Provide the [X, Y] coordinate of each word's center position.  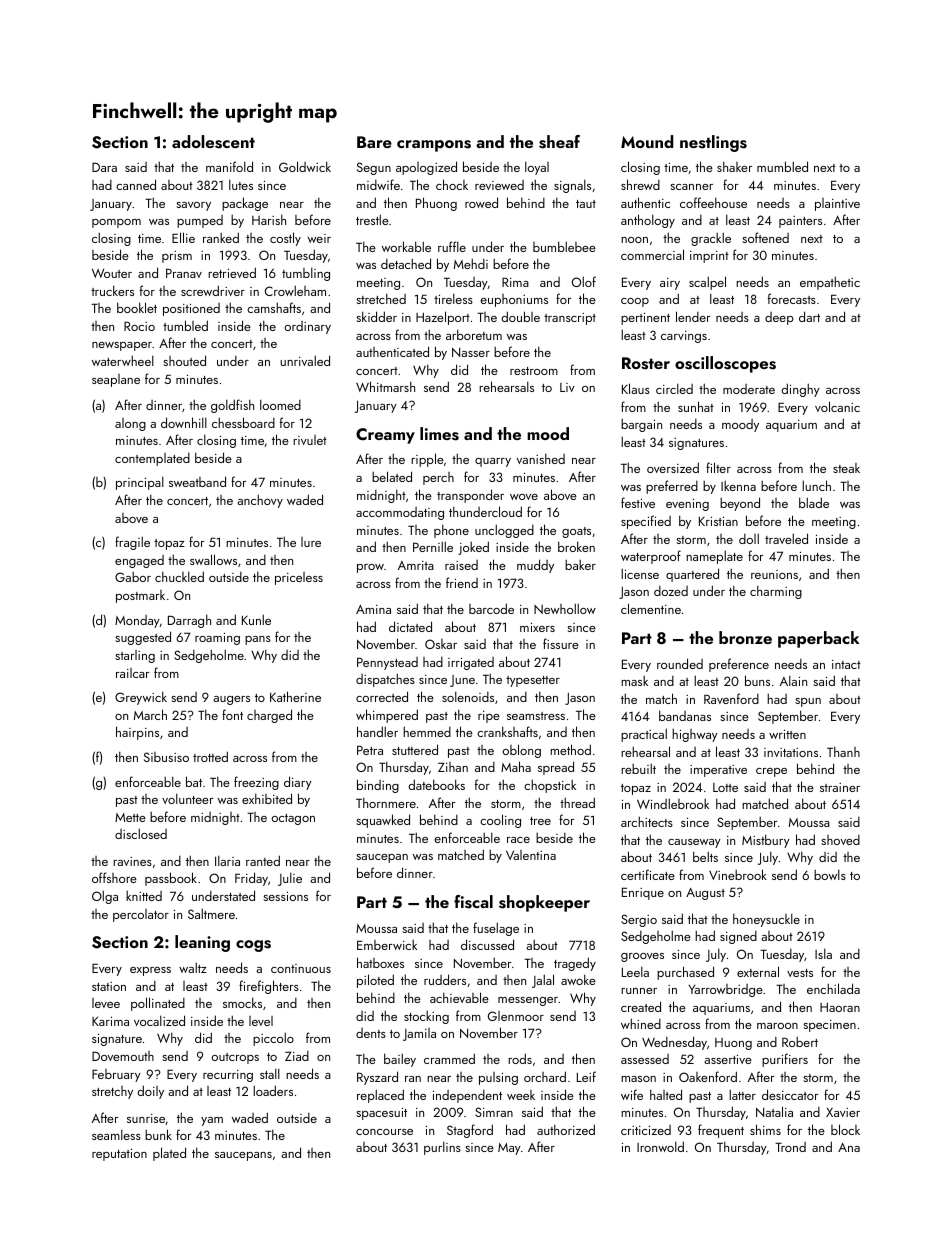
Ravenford [731, 698]
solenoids [468, 696]
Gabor [133, 577]
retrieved [232, 272]
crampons [434, 146]
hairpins [137, 733]
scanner [691, 187]
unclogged [504, 531]
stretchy [112, 1092]
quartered [692, 575]
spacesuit [381, 1114]
